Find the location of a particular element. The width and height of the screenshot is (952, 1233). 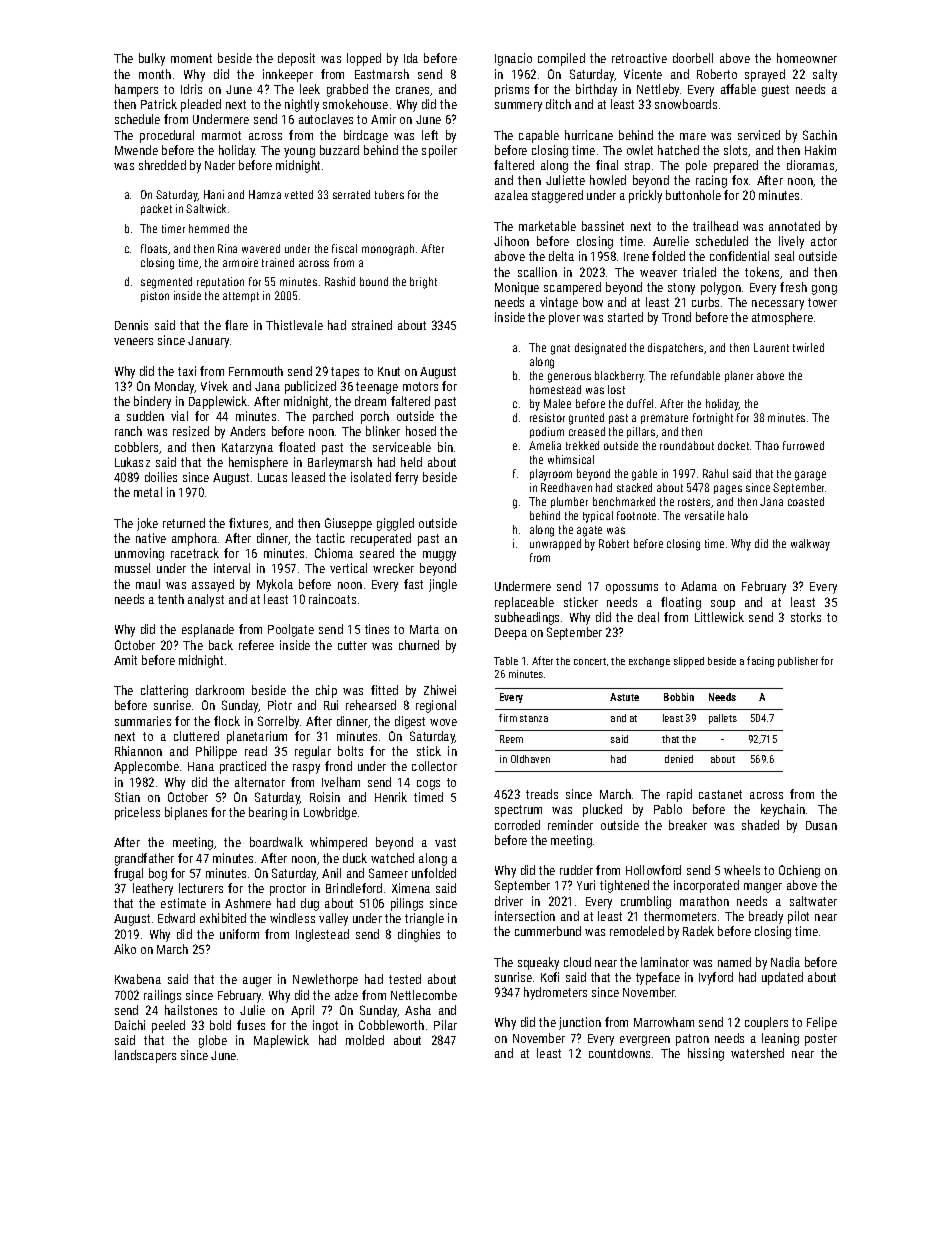

fortnight is located at coordinates (713, 419).
